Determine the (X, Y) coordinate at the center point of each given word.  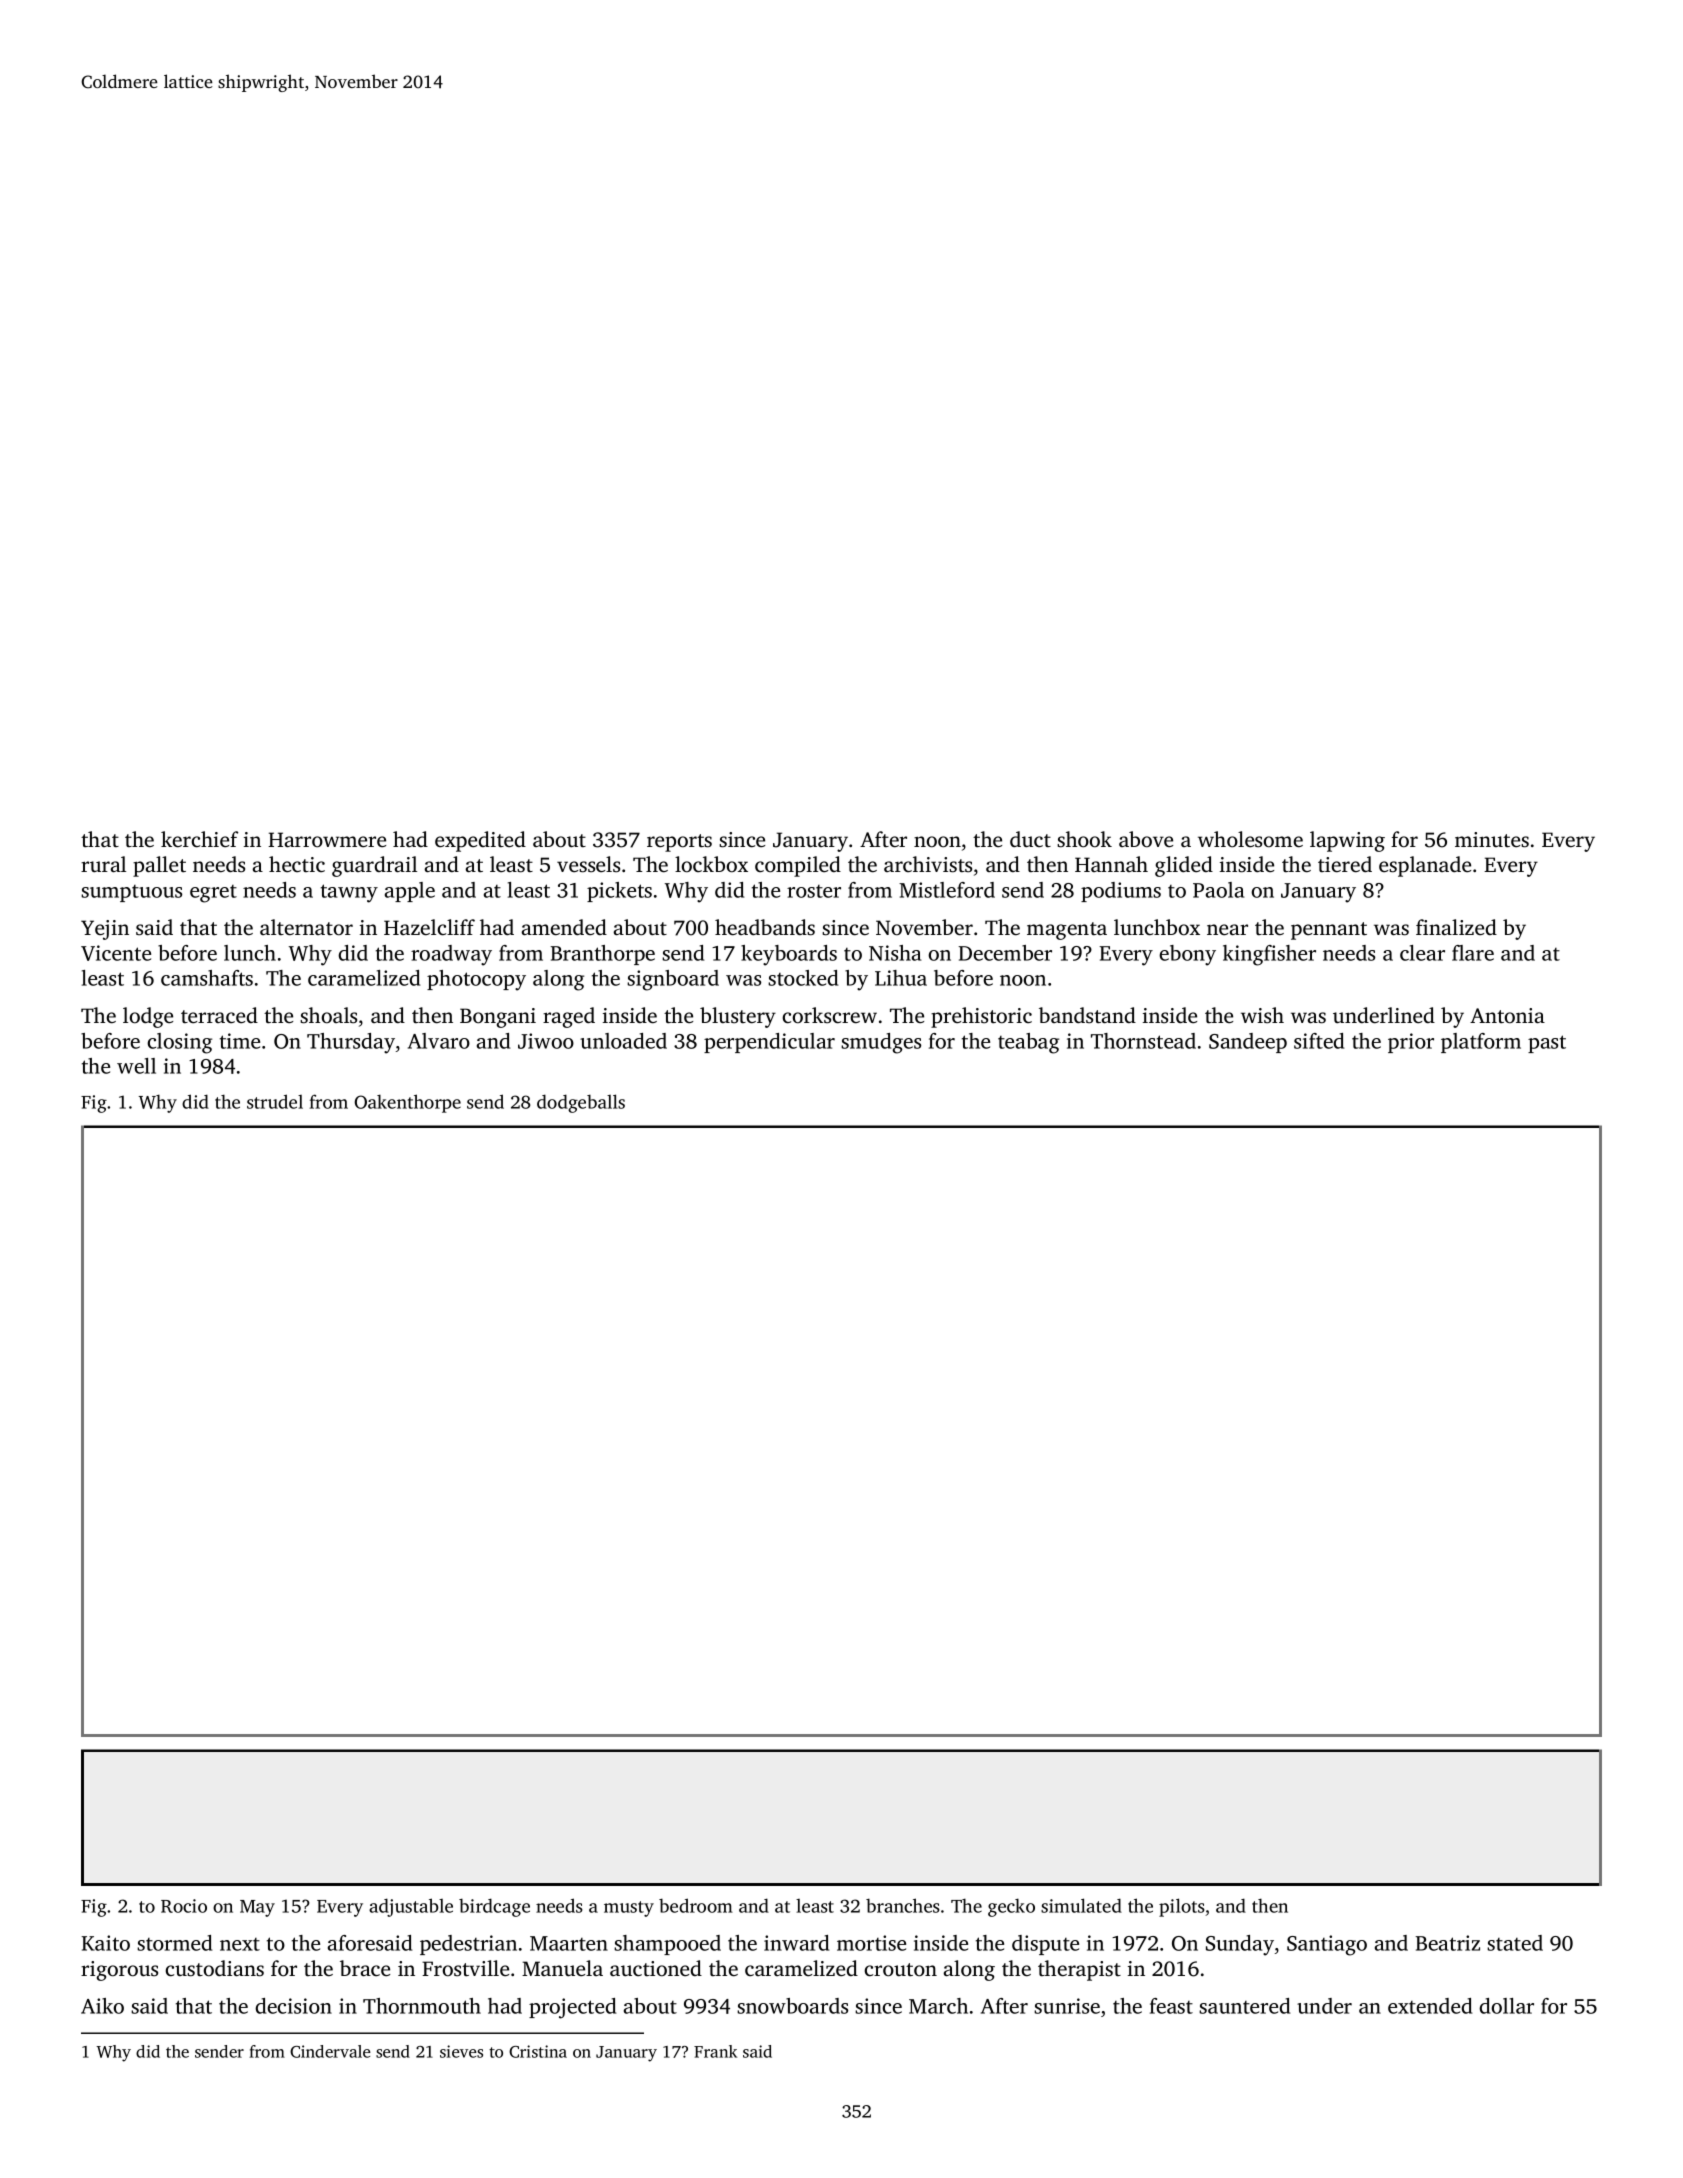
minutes (1492, 840)
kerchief (199, 839)
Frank (715, 2051)
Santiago (1327, 1945)
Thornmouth (422, 2006)
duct (1030, 839)
